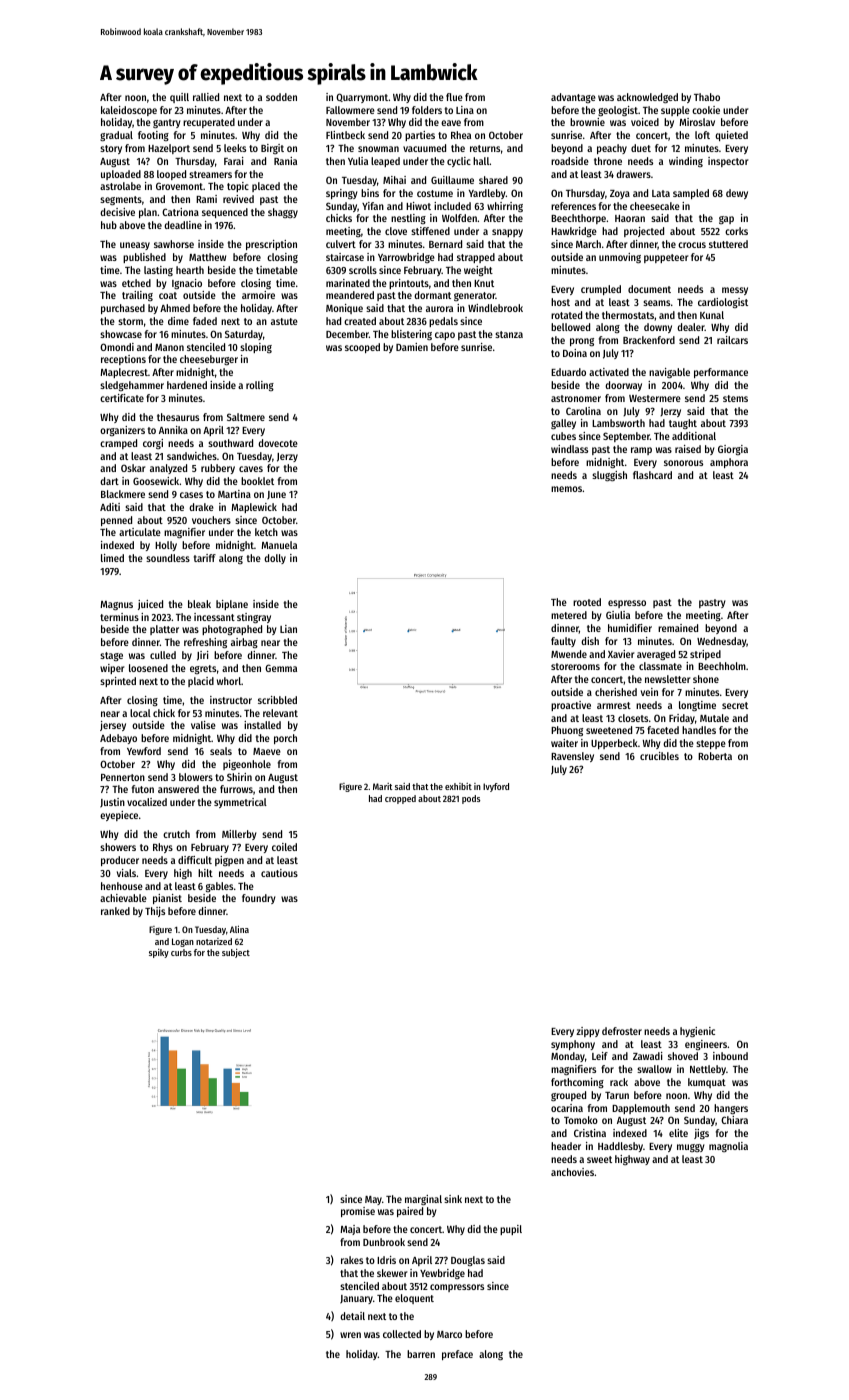  What do you see at coordinates (385, 162) in the screenshot?
I see `leaped` at bounding box center [385, 162].
